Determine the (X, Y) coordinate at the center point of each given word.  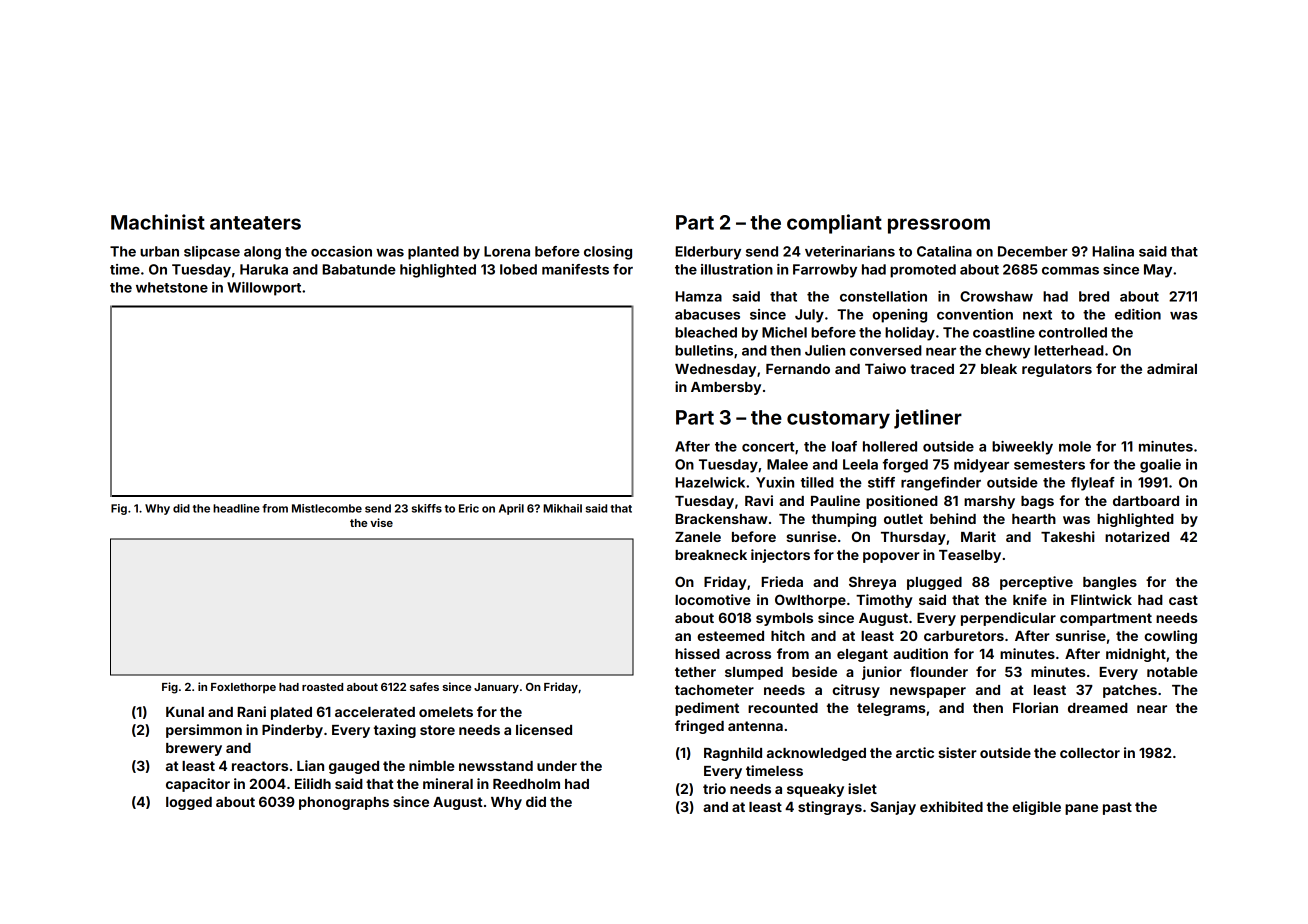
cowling (1170, 637)
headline (236, 508)
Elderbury (708, 253)
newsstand (496, 766)
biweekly (1022, 448)
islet (862, 788)
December (1033, 251)
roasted (322, 687)
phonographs (344, 803)
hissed (697, 653)
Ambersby (726, 388)
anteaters (255, 223)
